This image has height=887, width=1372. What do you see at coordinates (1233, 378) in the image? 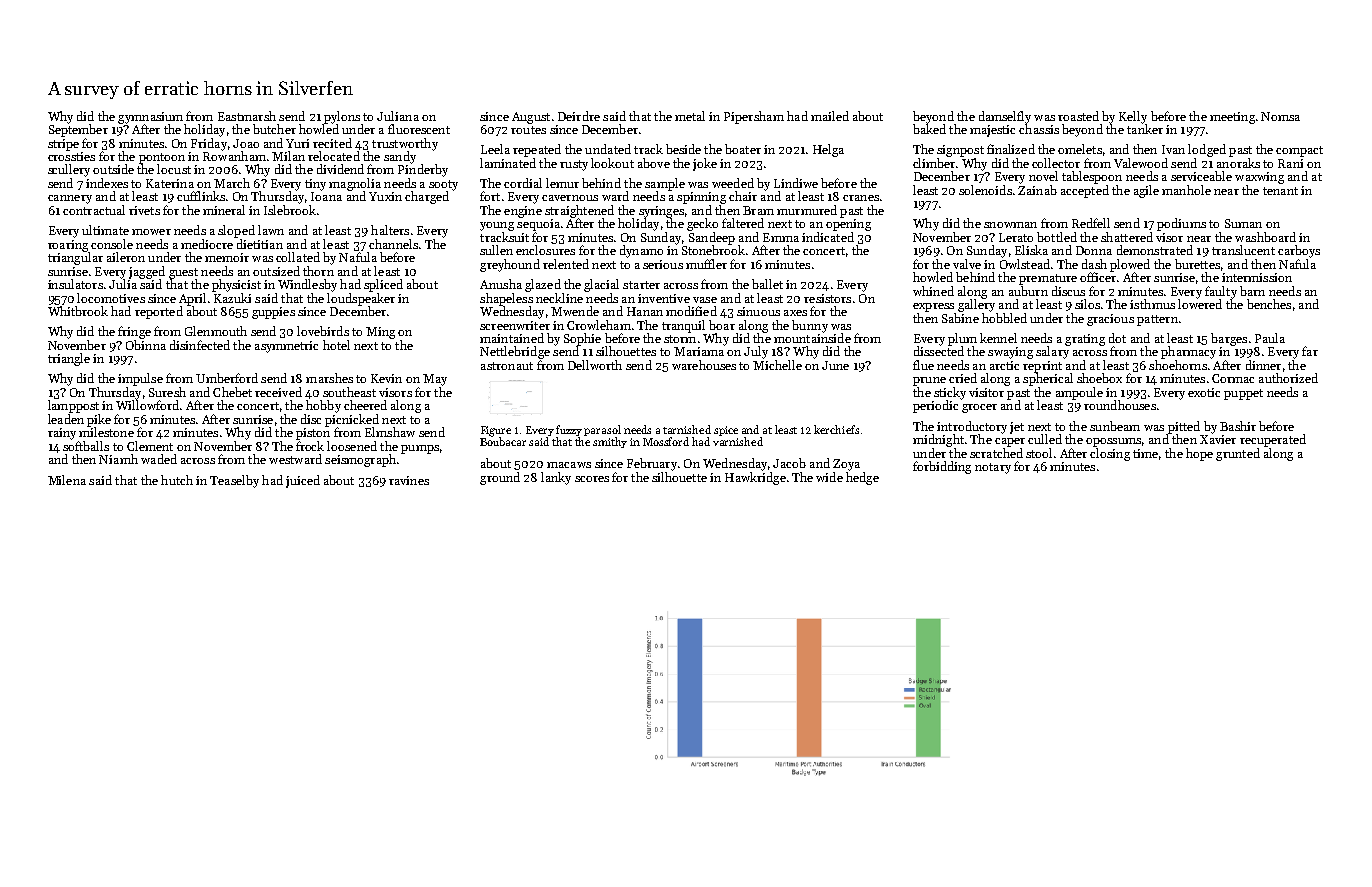
I see `Cormac` at bounding box center [1233, 378].
